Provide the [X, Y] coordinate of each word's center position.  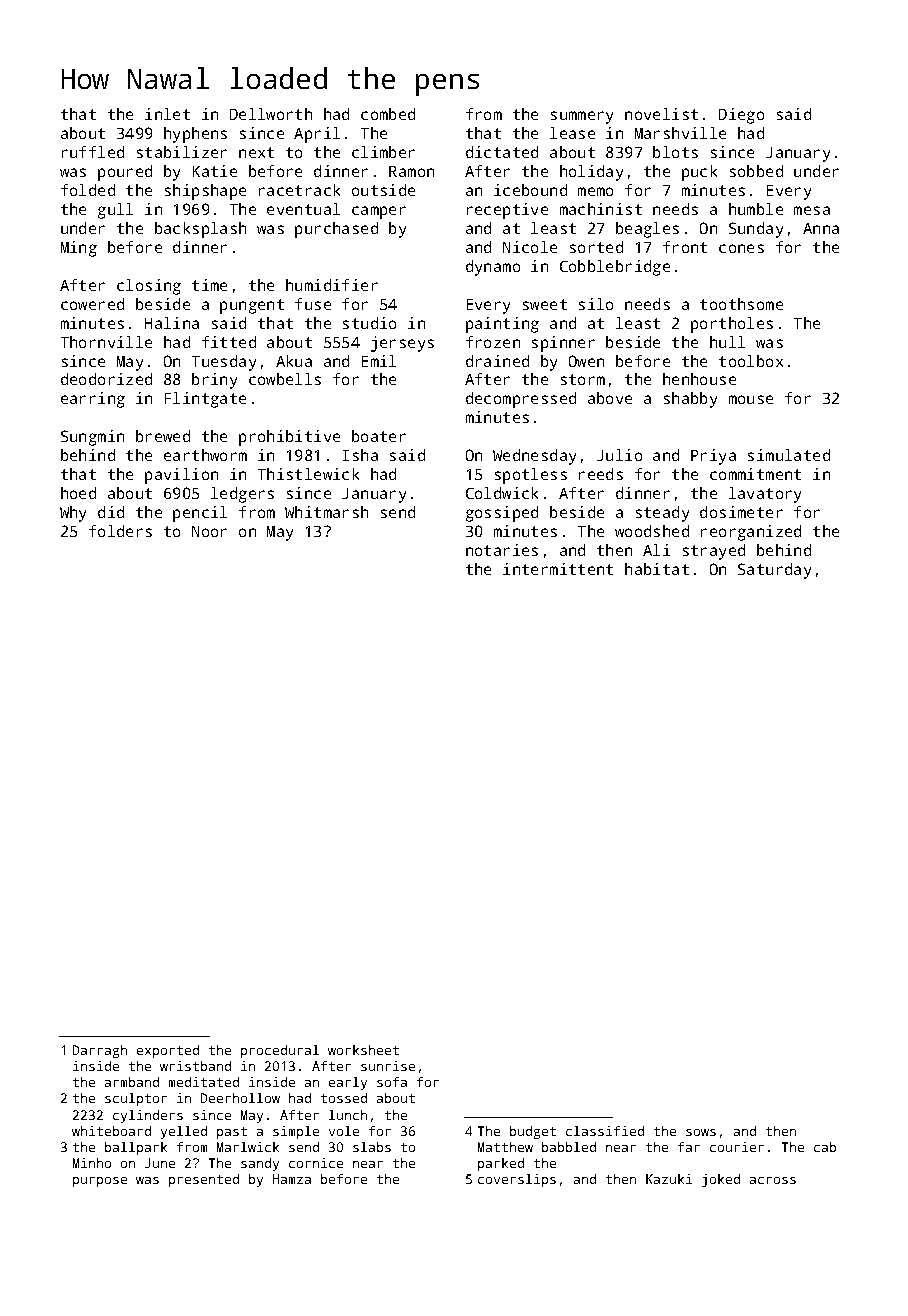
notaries [502, 550]
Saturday [774, 571]
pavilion [181, 476]
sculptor [136, 1099]
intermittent [558, 569]
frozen [493, 342]
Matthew [505, 1147]
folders [120, 531]
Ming [79, 249]
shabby [690, 400]
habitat [657, 569]
